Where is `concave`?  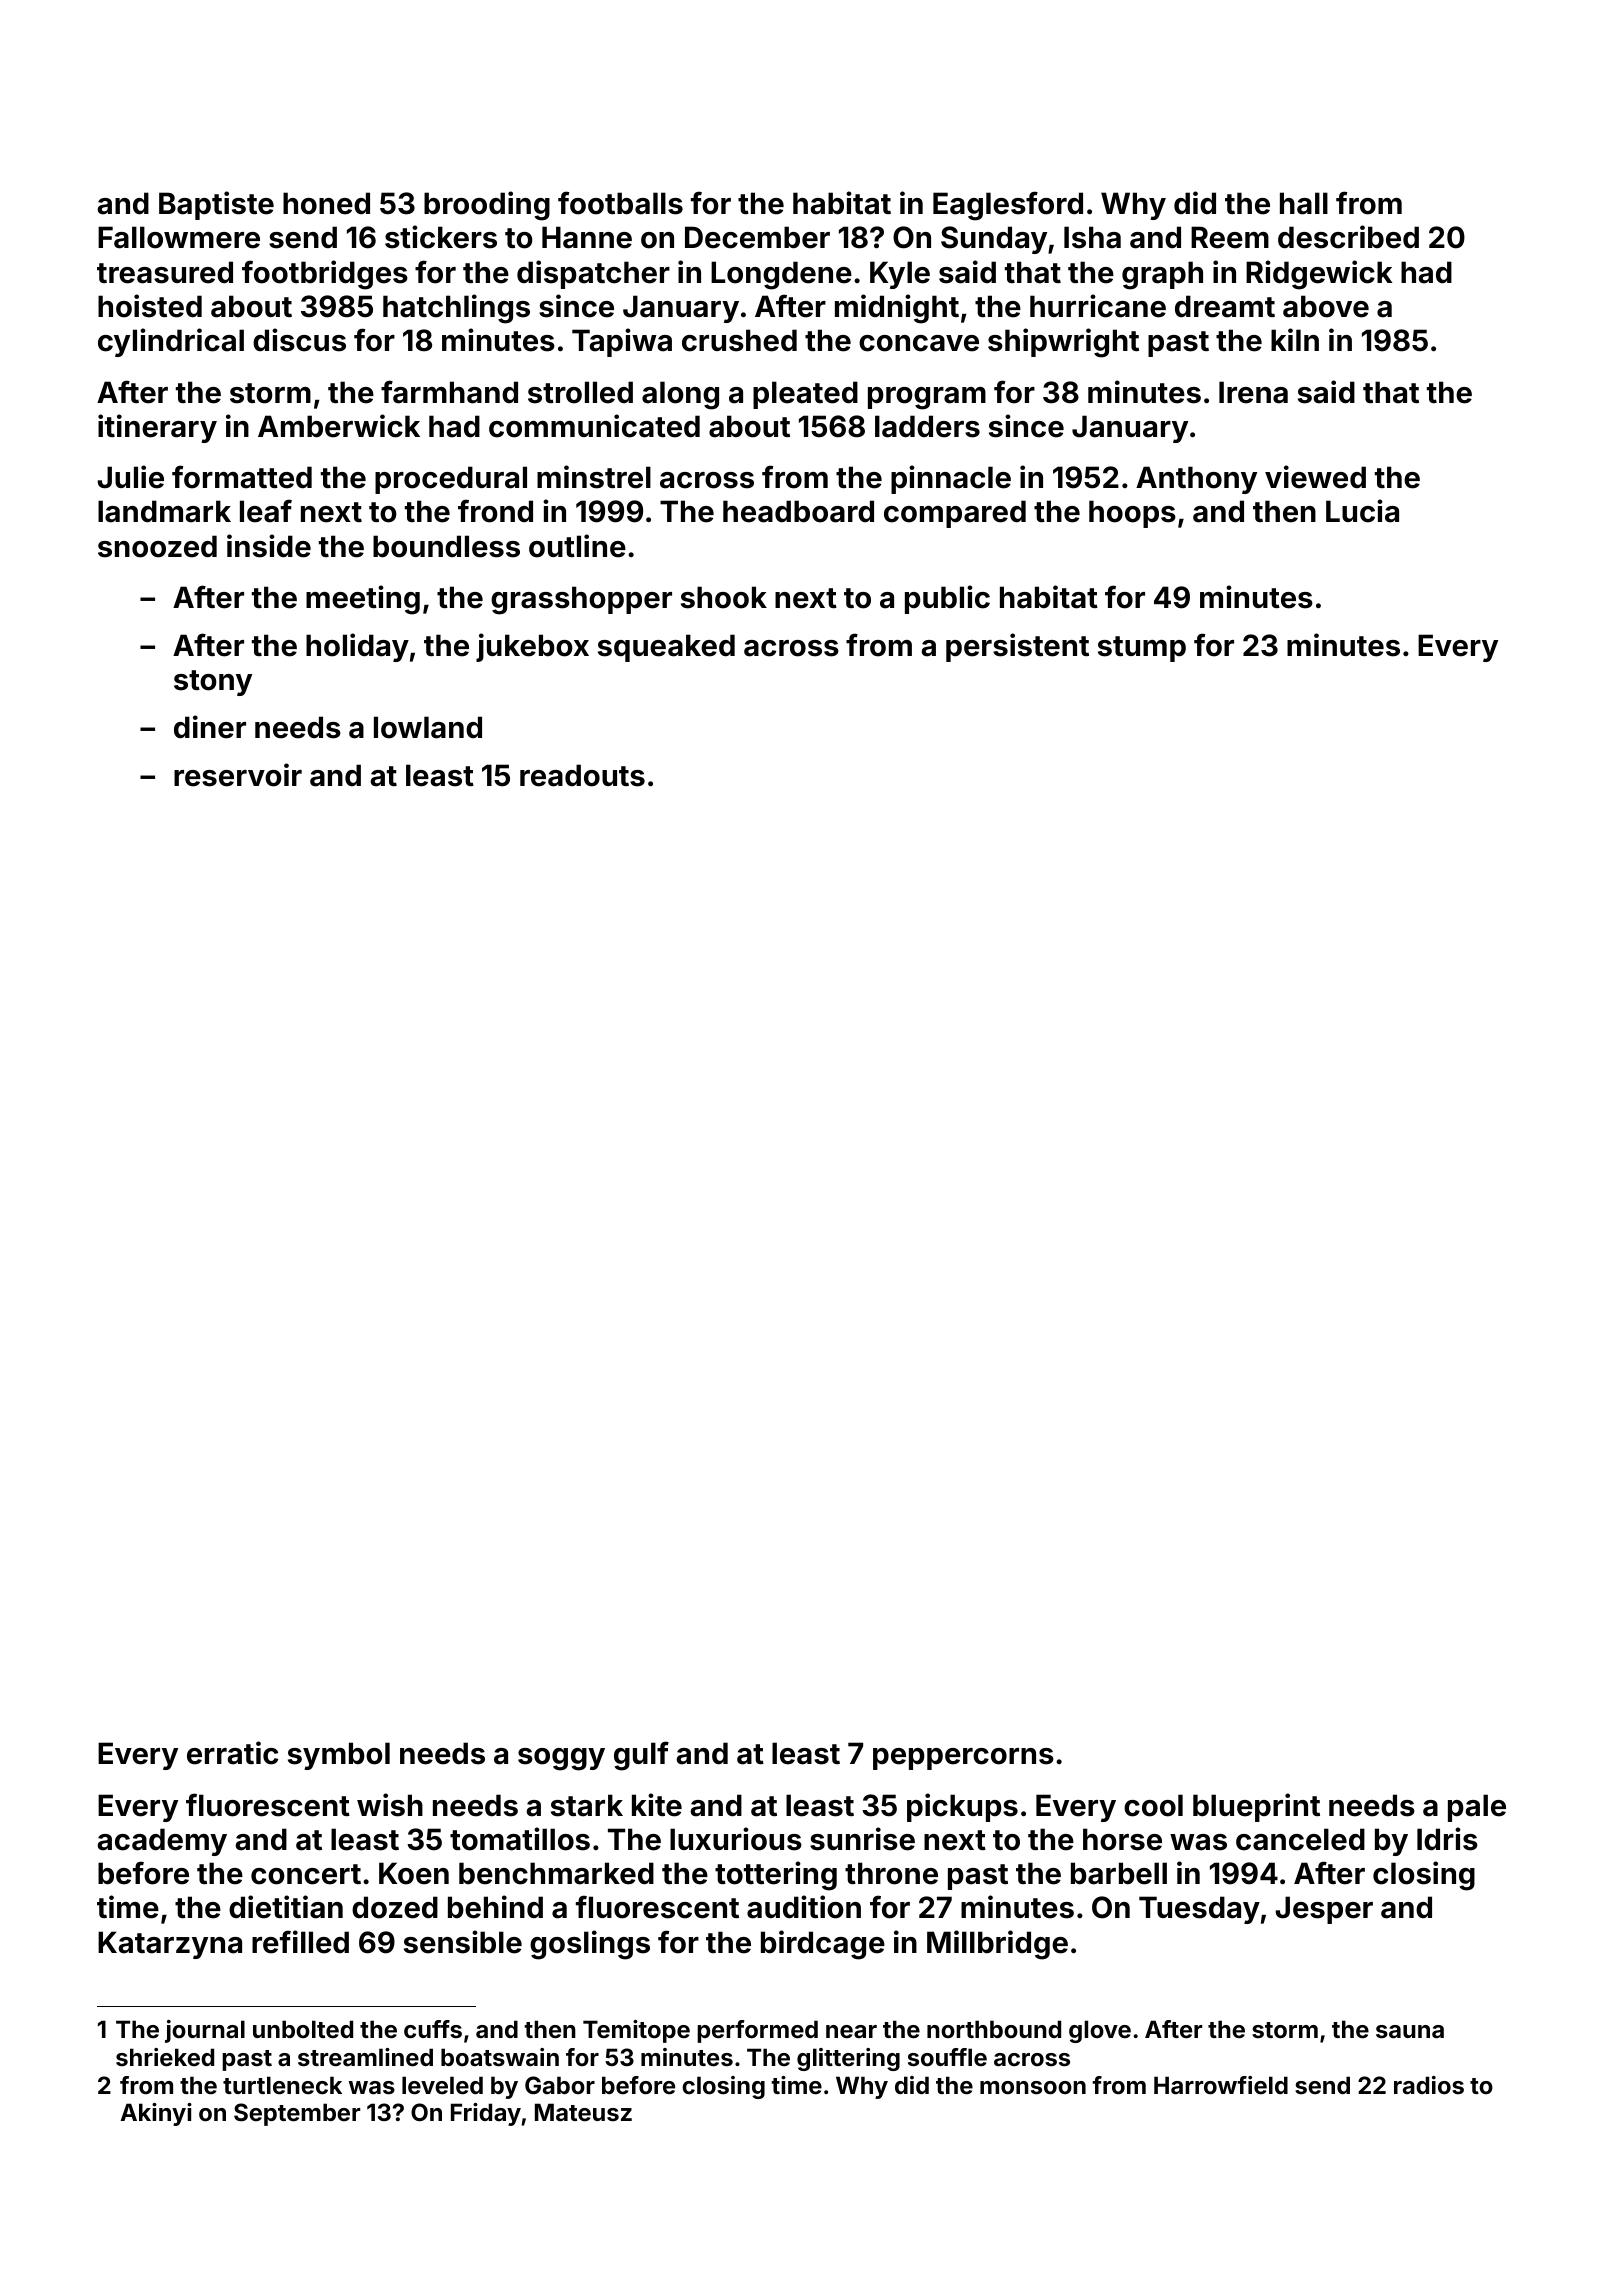 concave is located at coordinates (919, 343).
